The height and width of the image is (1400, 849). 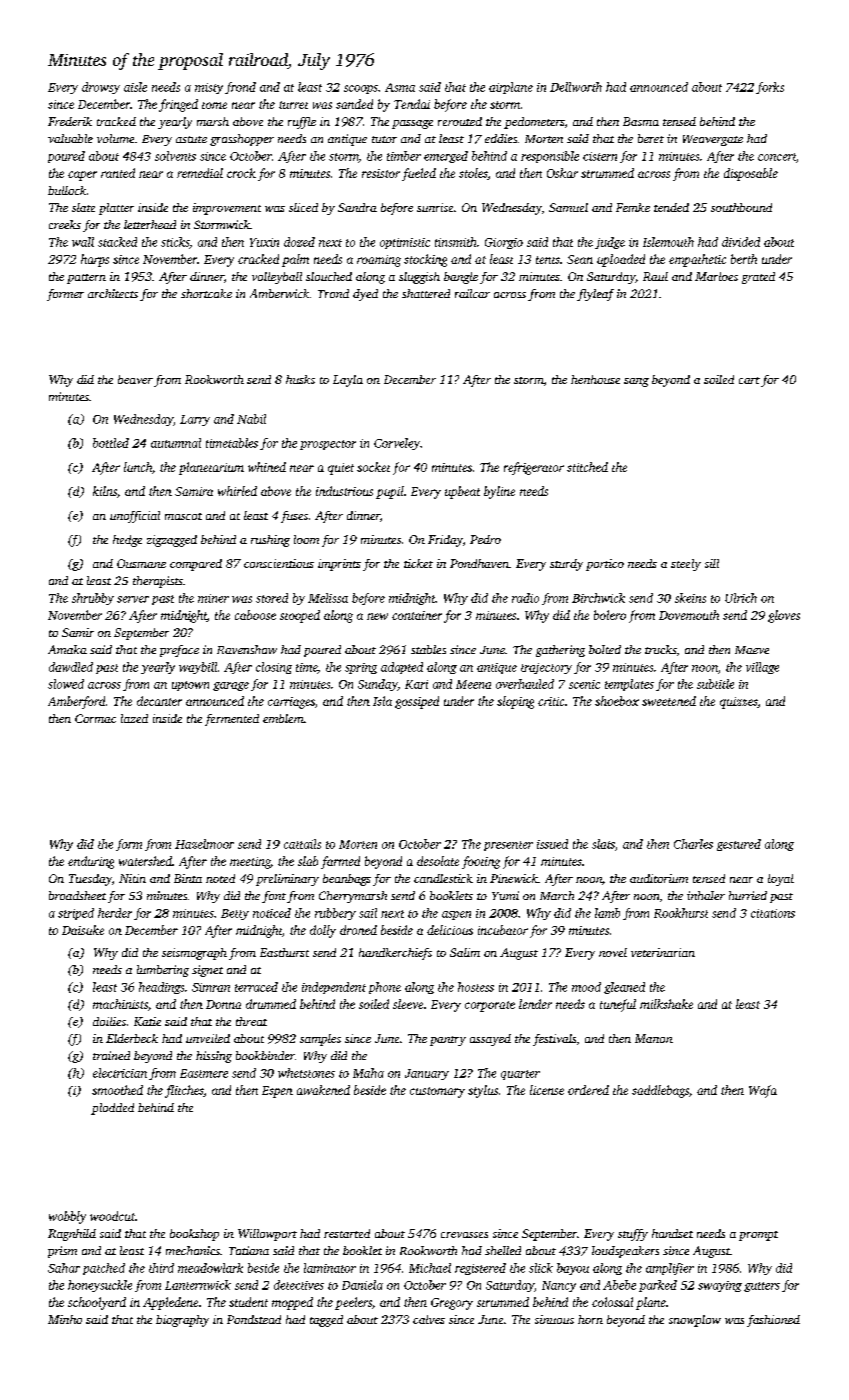 What do you see at coordinates (213, 598) in the image?
I see `miner` at bounding box center [213, 598].
